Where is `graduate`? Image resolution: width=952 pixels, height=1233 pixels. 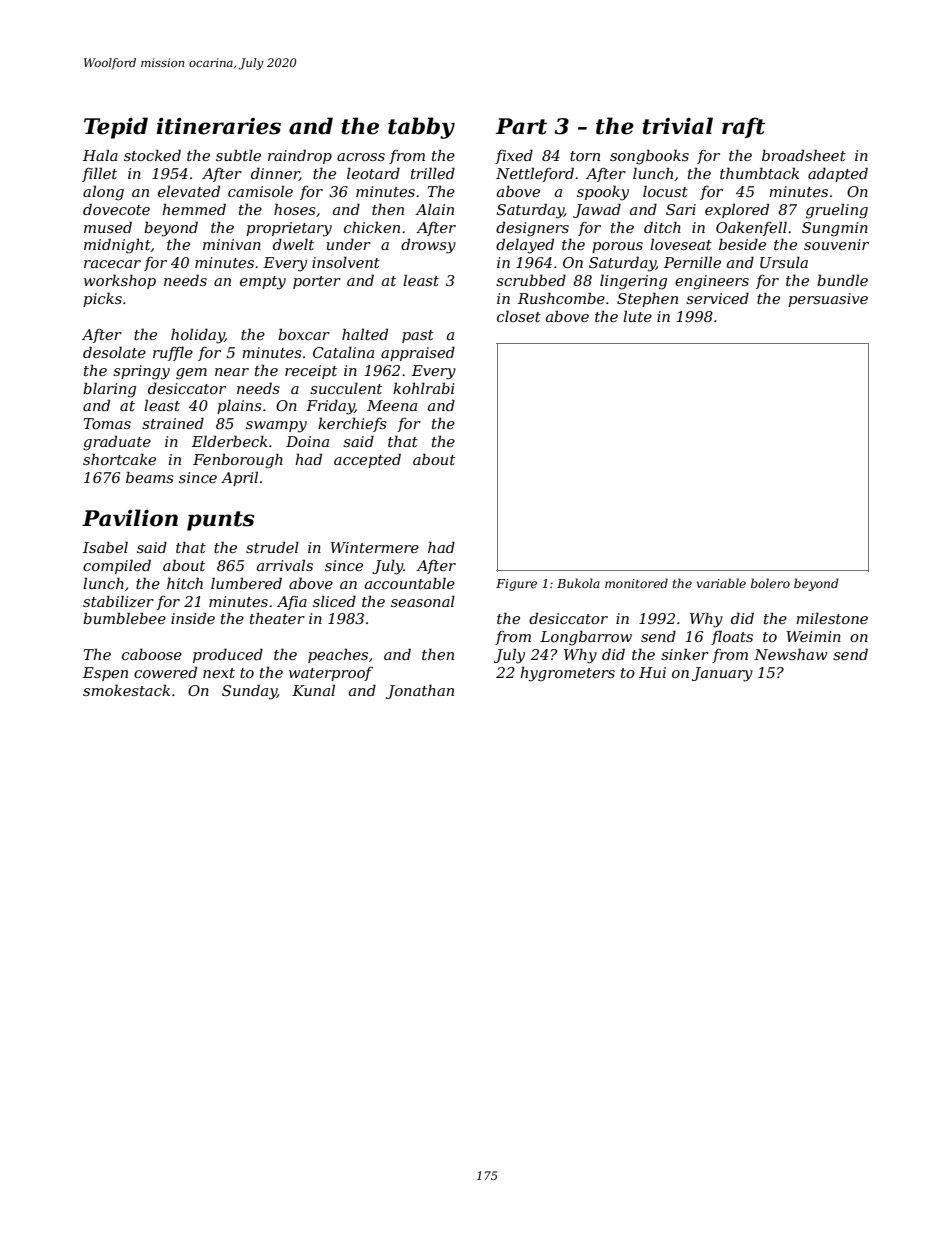
graduate is located at coordinates (117, 443).
